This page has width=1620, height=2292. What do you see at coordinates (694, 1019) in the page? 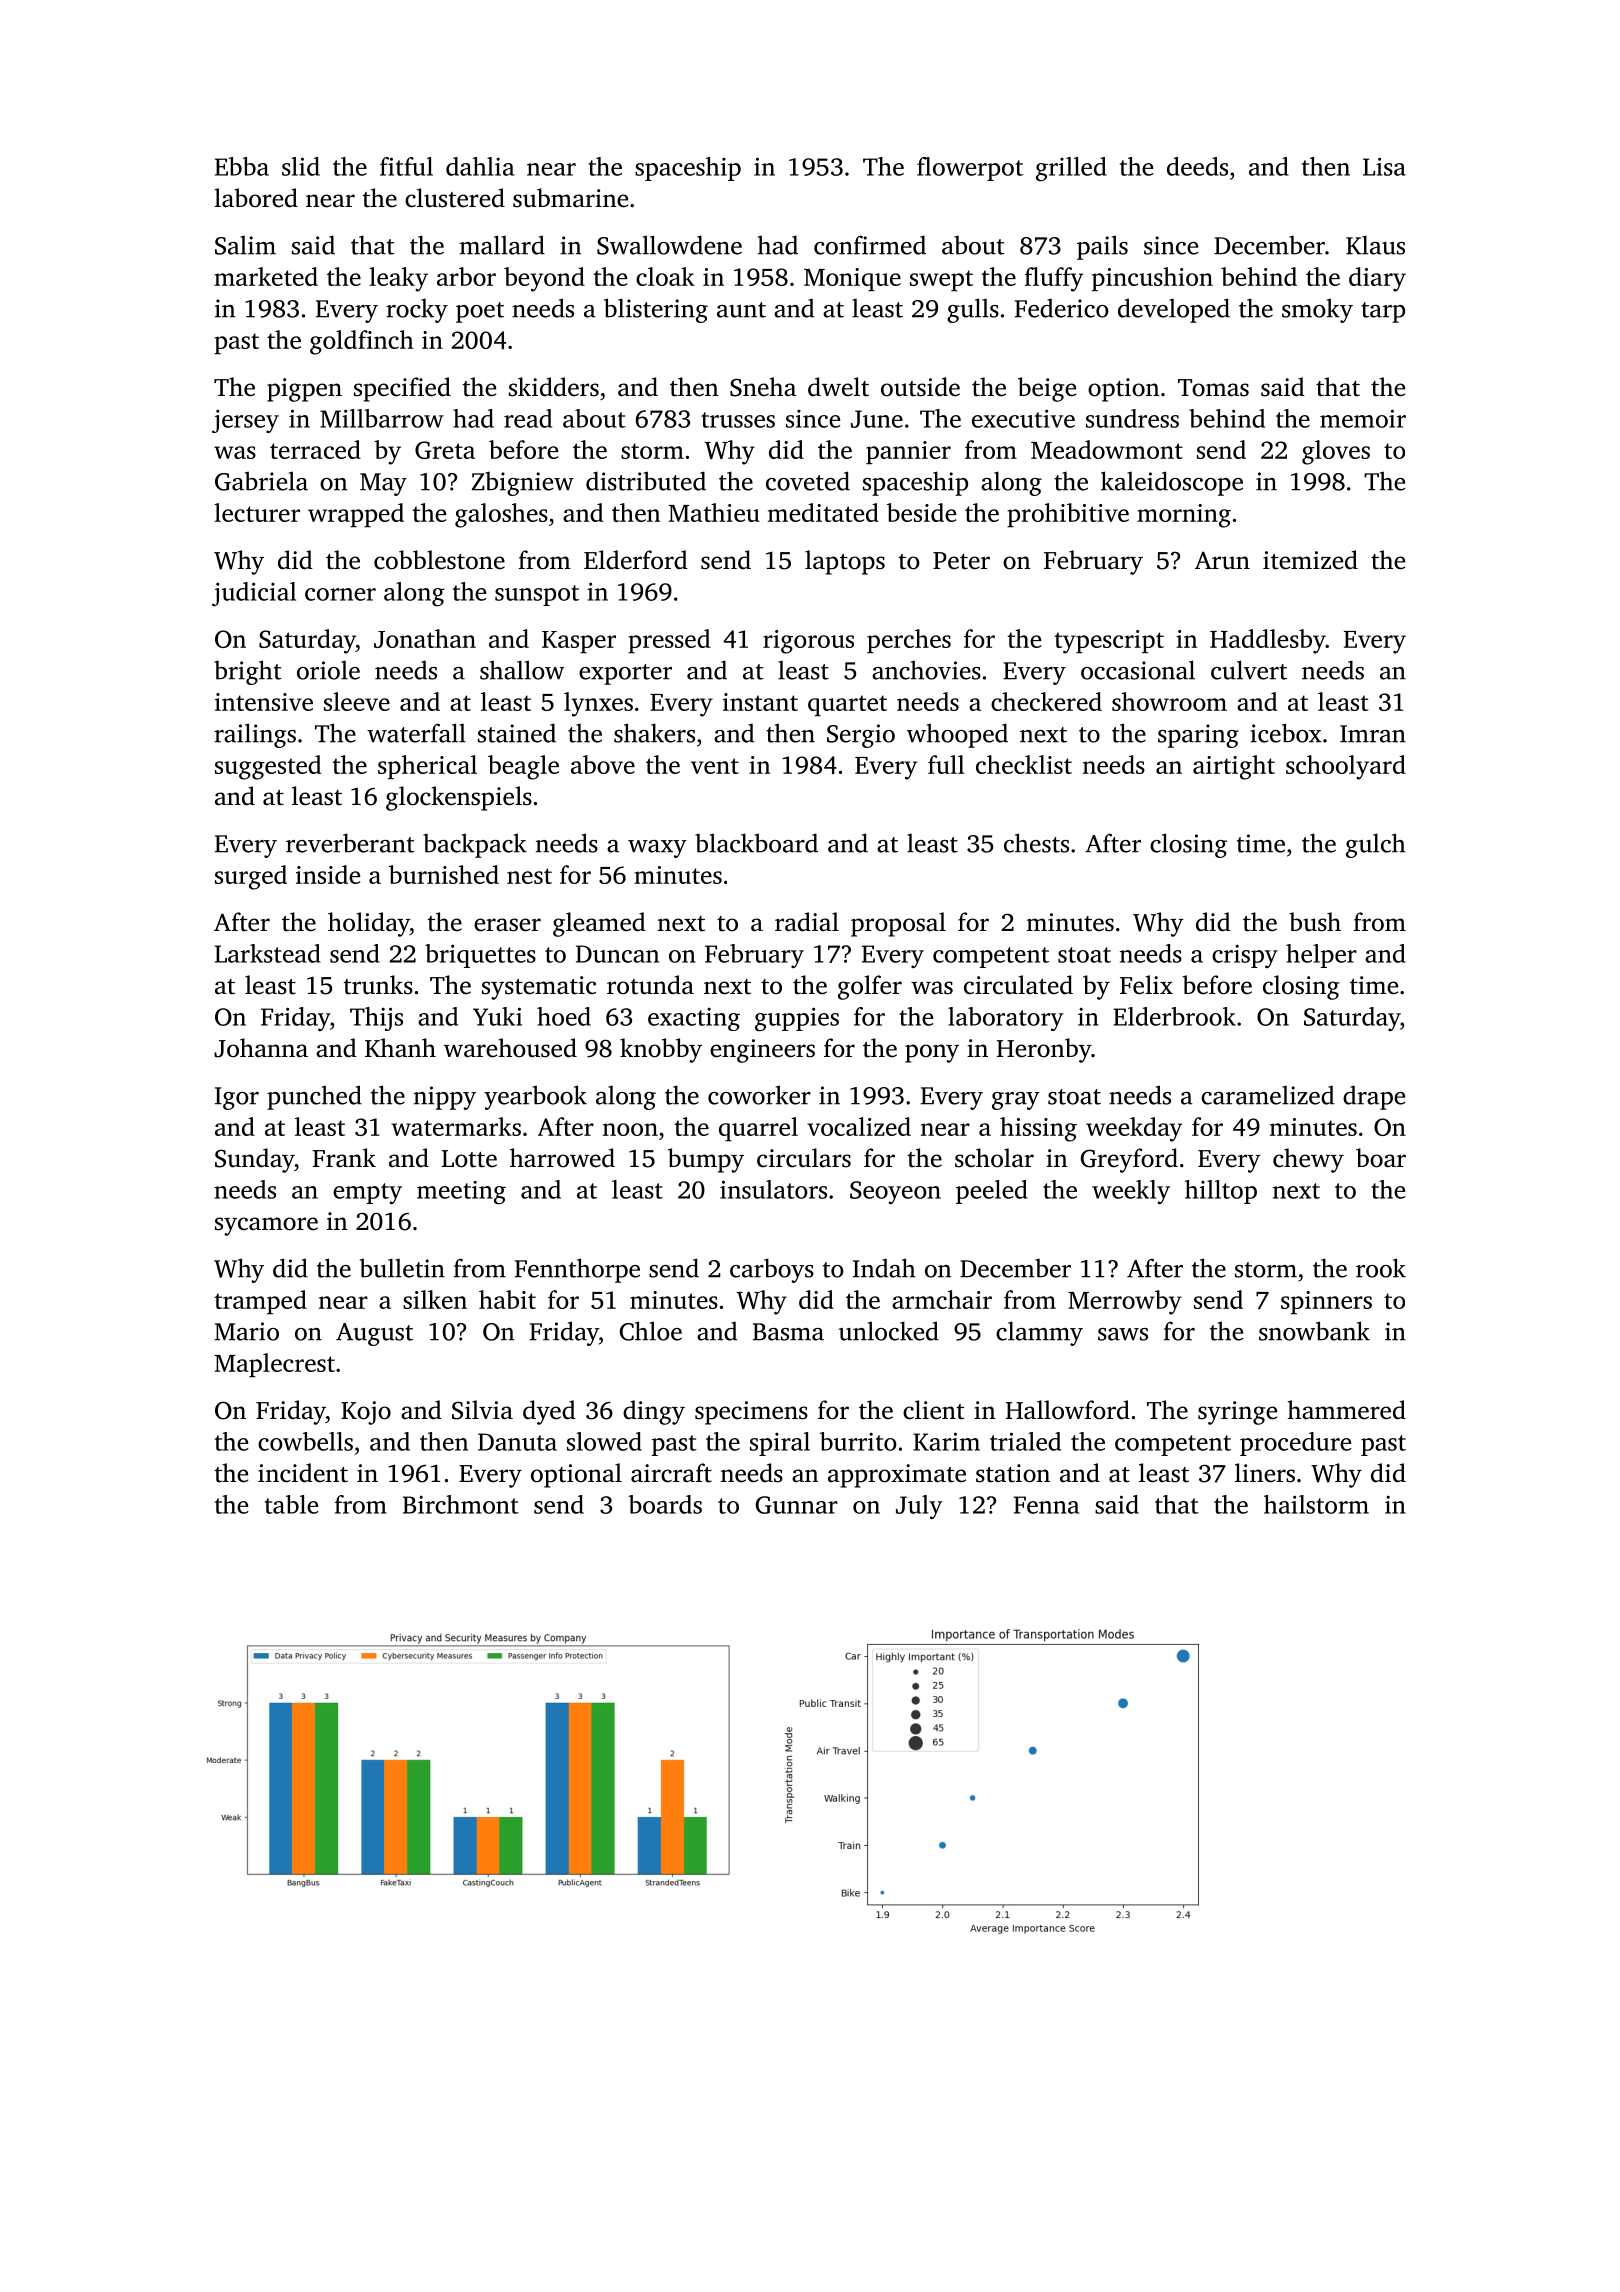
I see `exacting` at bounding box center [694, 1019].
